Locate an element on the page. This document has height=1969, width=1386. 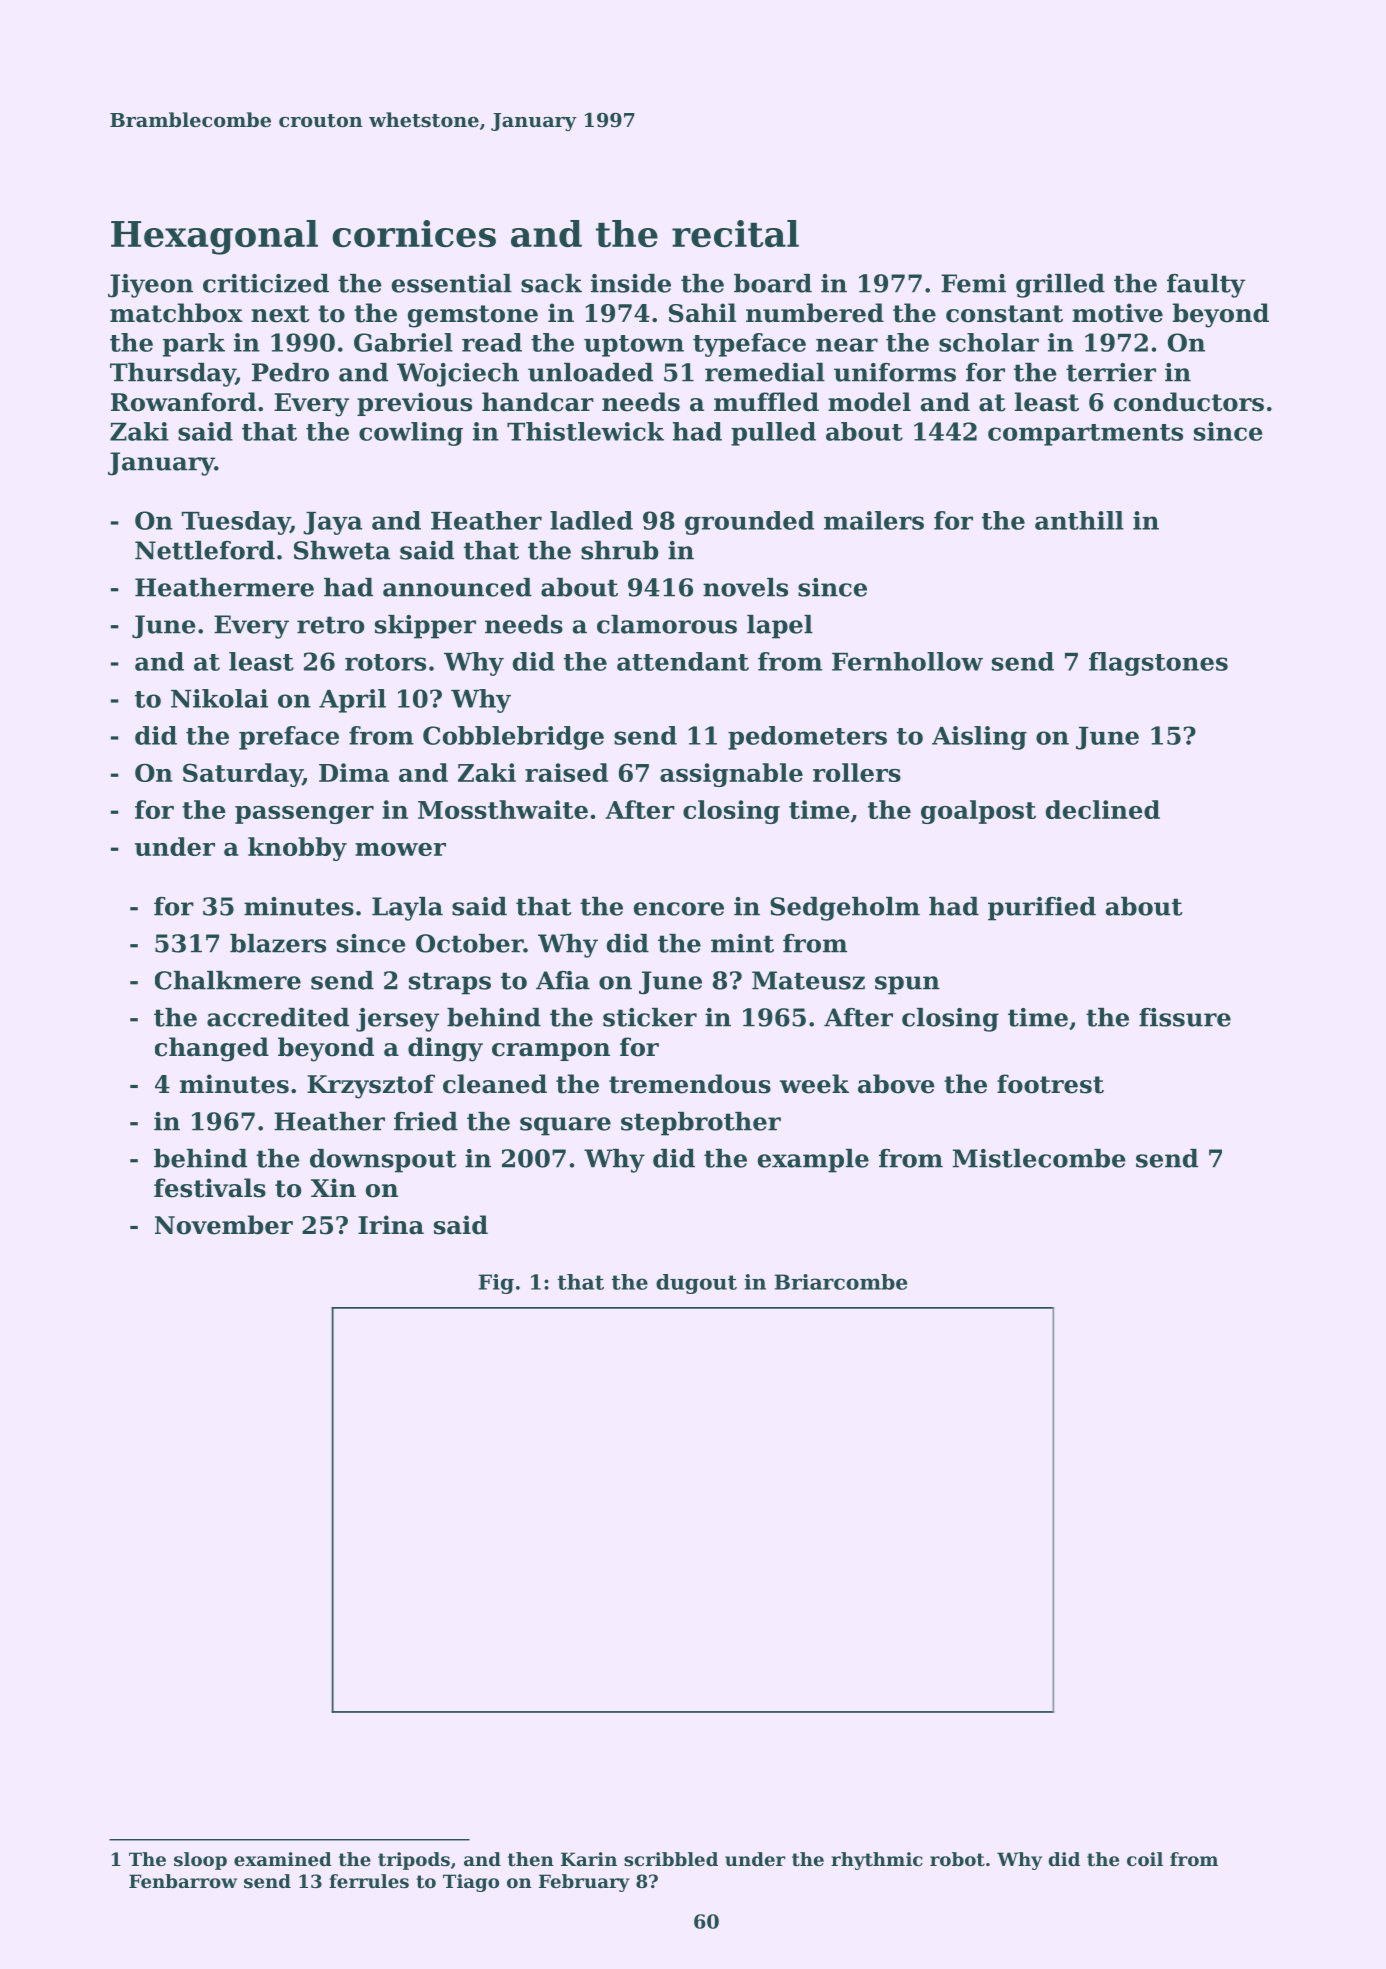
week is located at coordinates (814, 1084).
